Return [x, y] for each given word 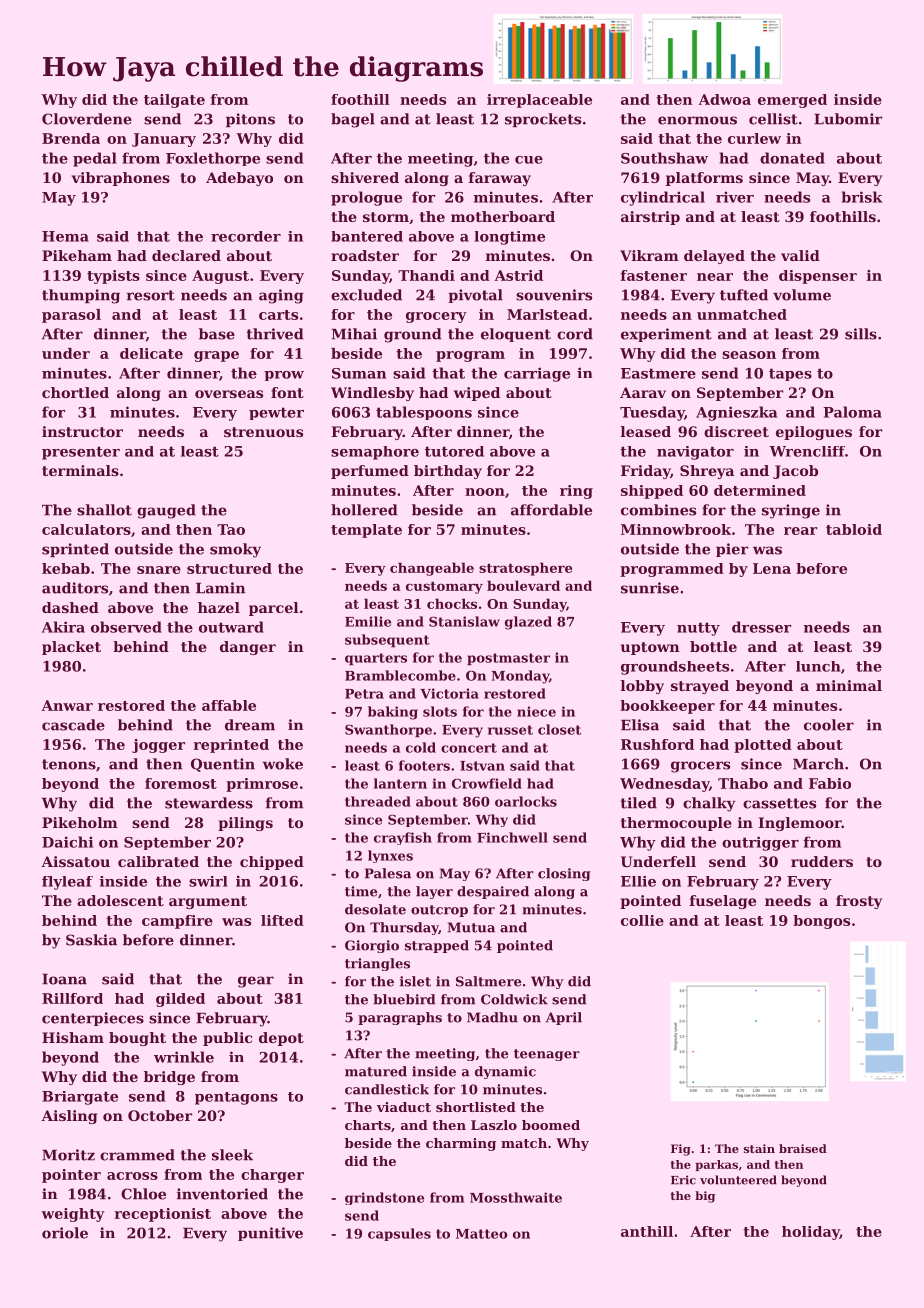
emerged [792, 101]
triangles [377, 964]
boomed [551, 1125]
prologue [366, 198]
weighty [73, 1215]
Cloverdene [87, 119]
